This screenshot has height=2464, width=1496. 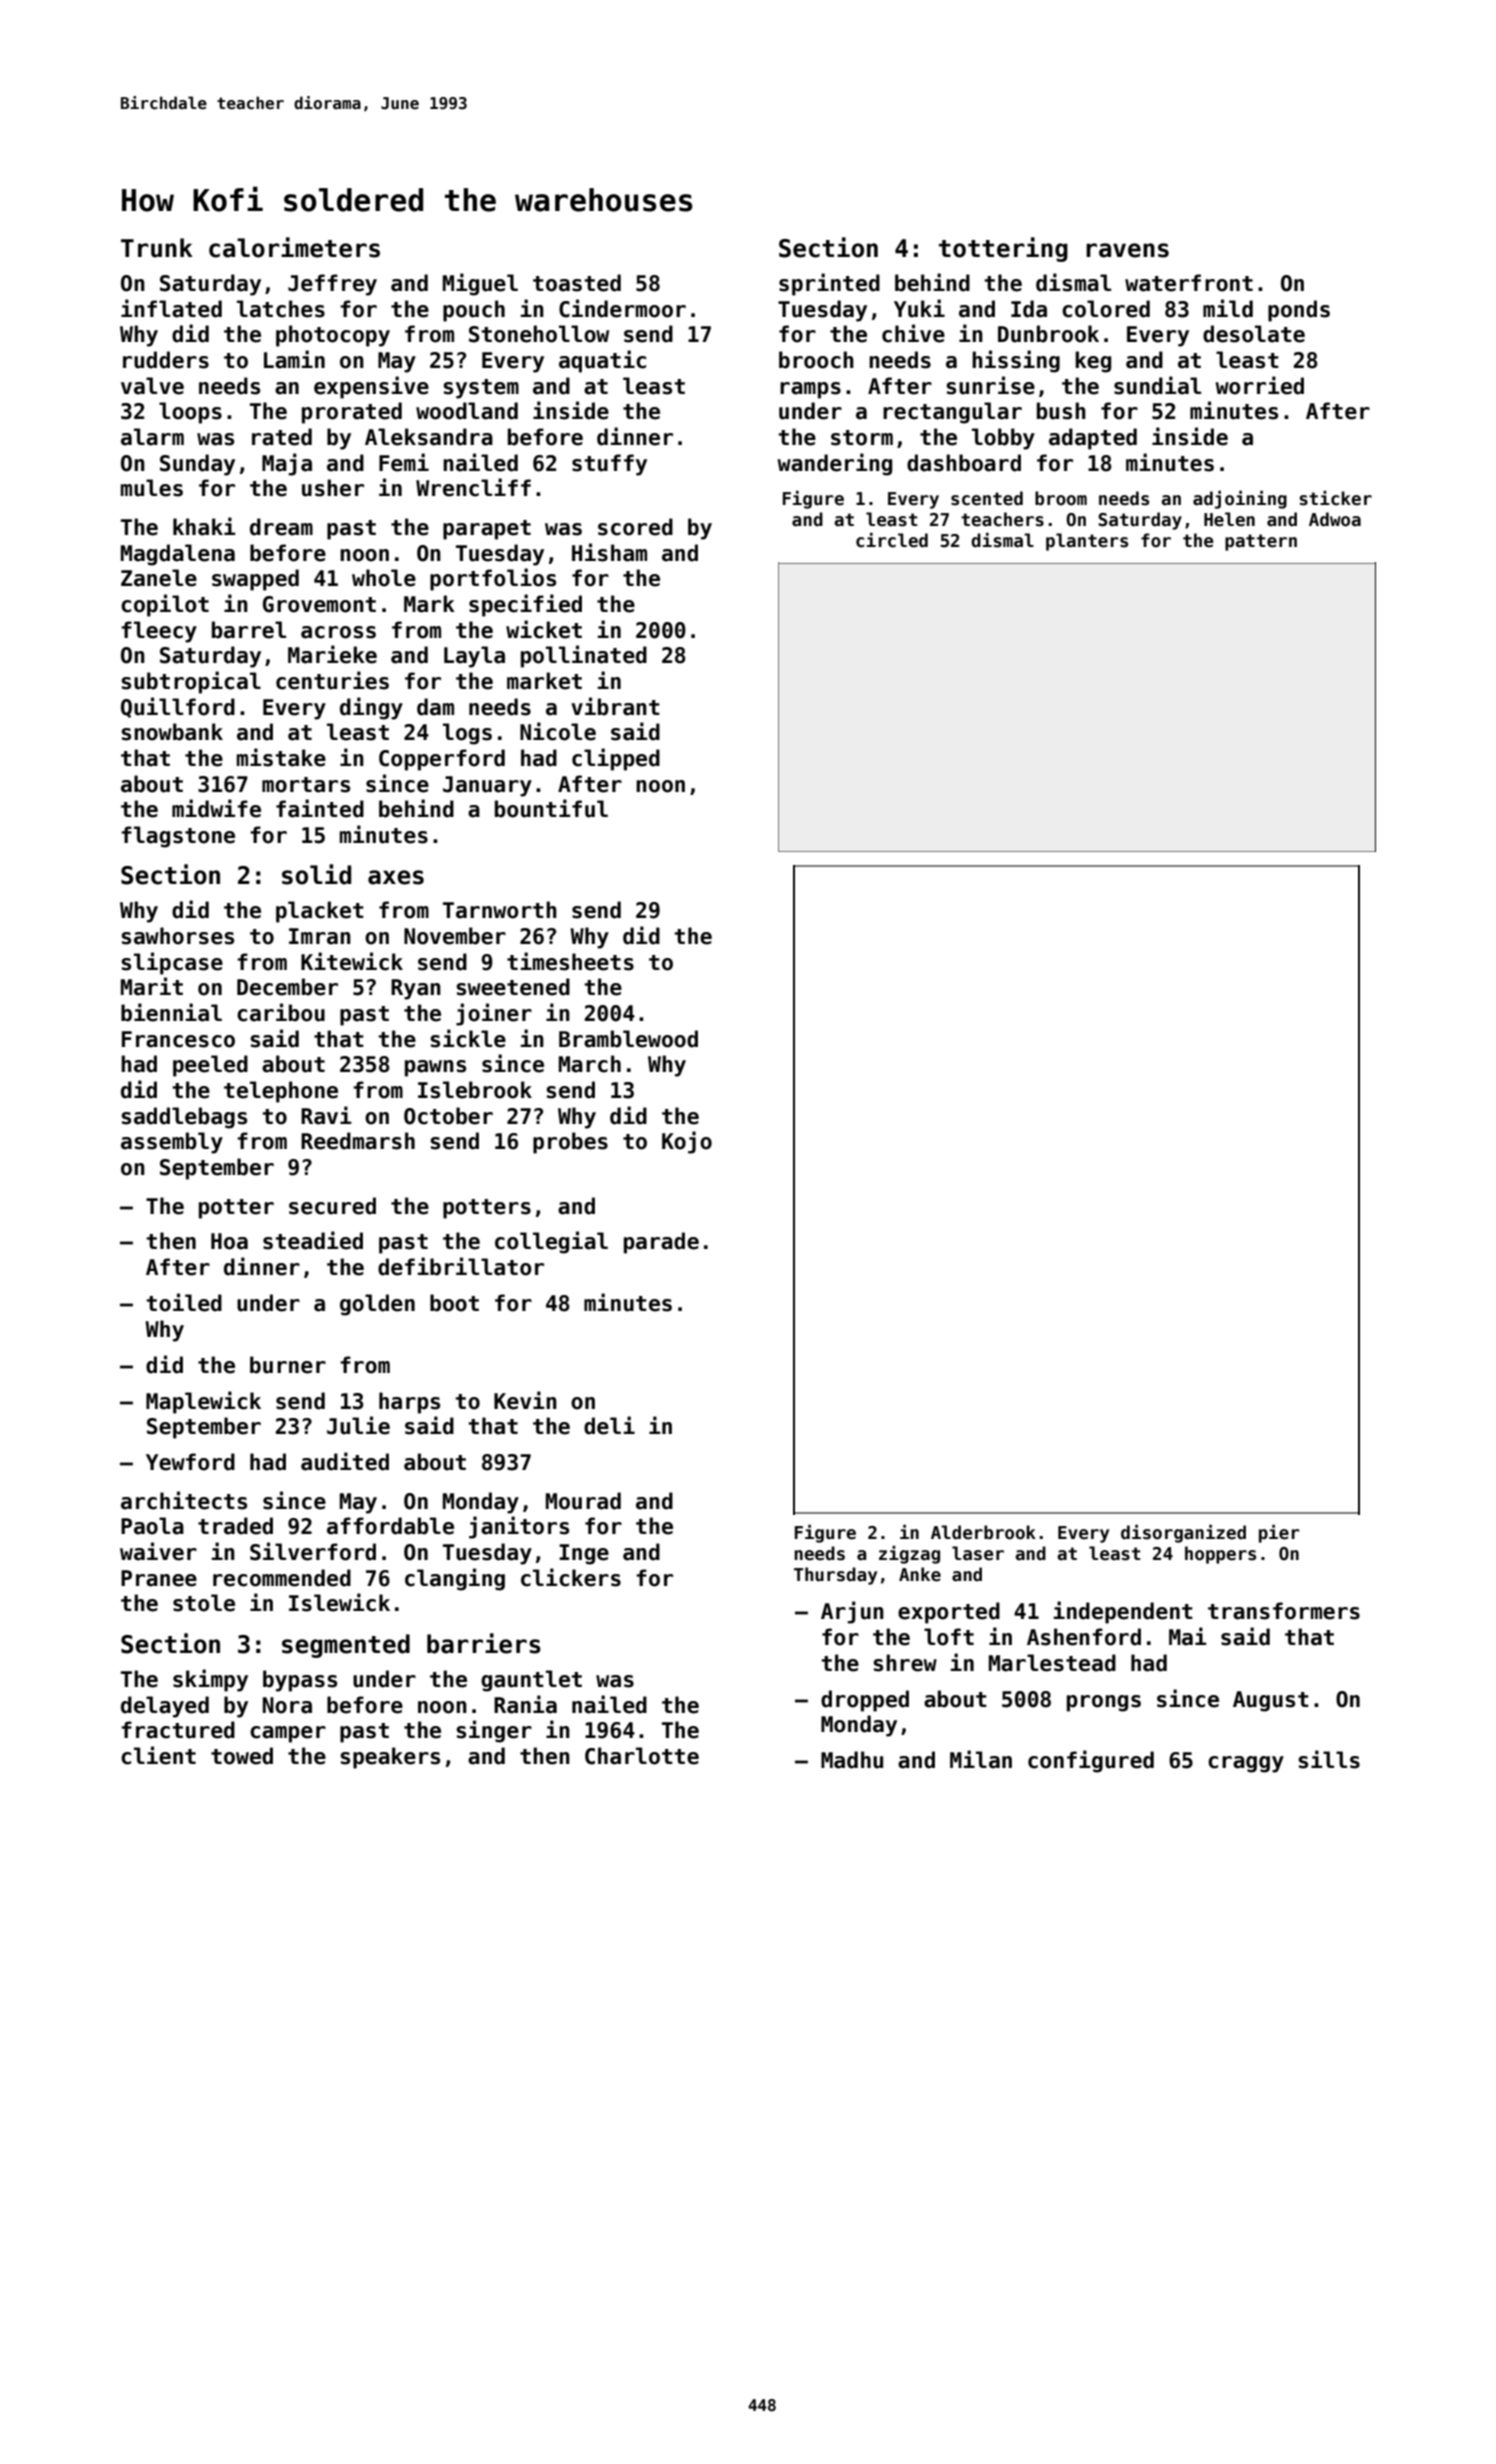 What do you see at coordinates (990, 385) in the screenshot?
I see `sunrise` at bounding box center [990, 385].
